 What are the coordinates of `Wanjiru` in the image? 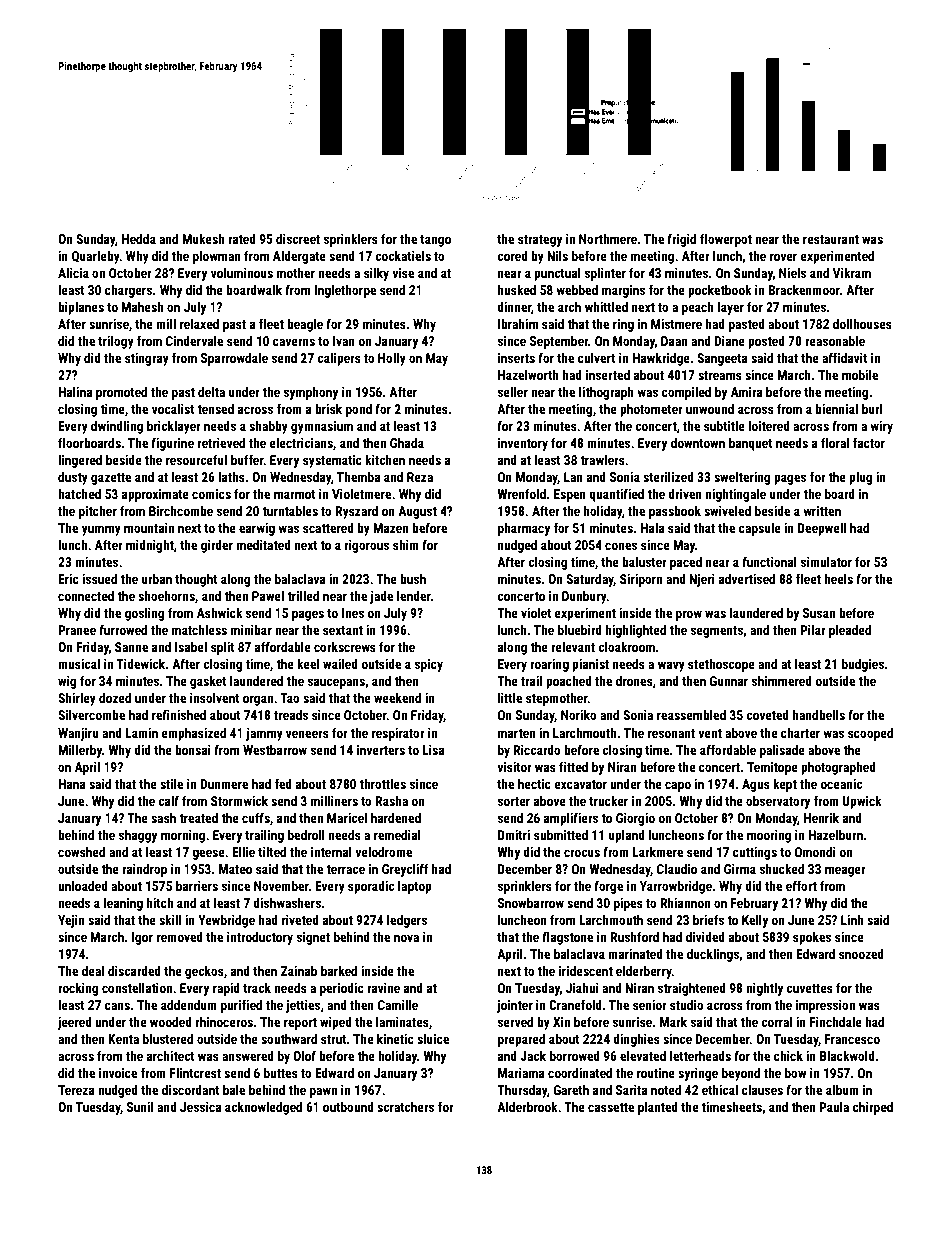 It's located at (78, 734).
